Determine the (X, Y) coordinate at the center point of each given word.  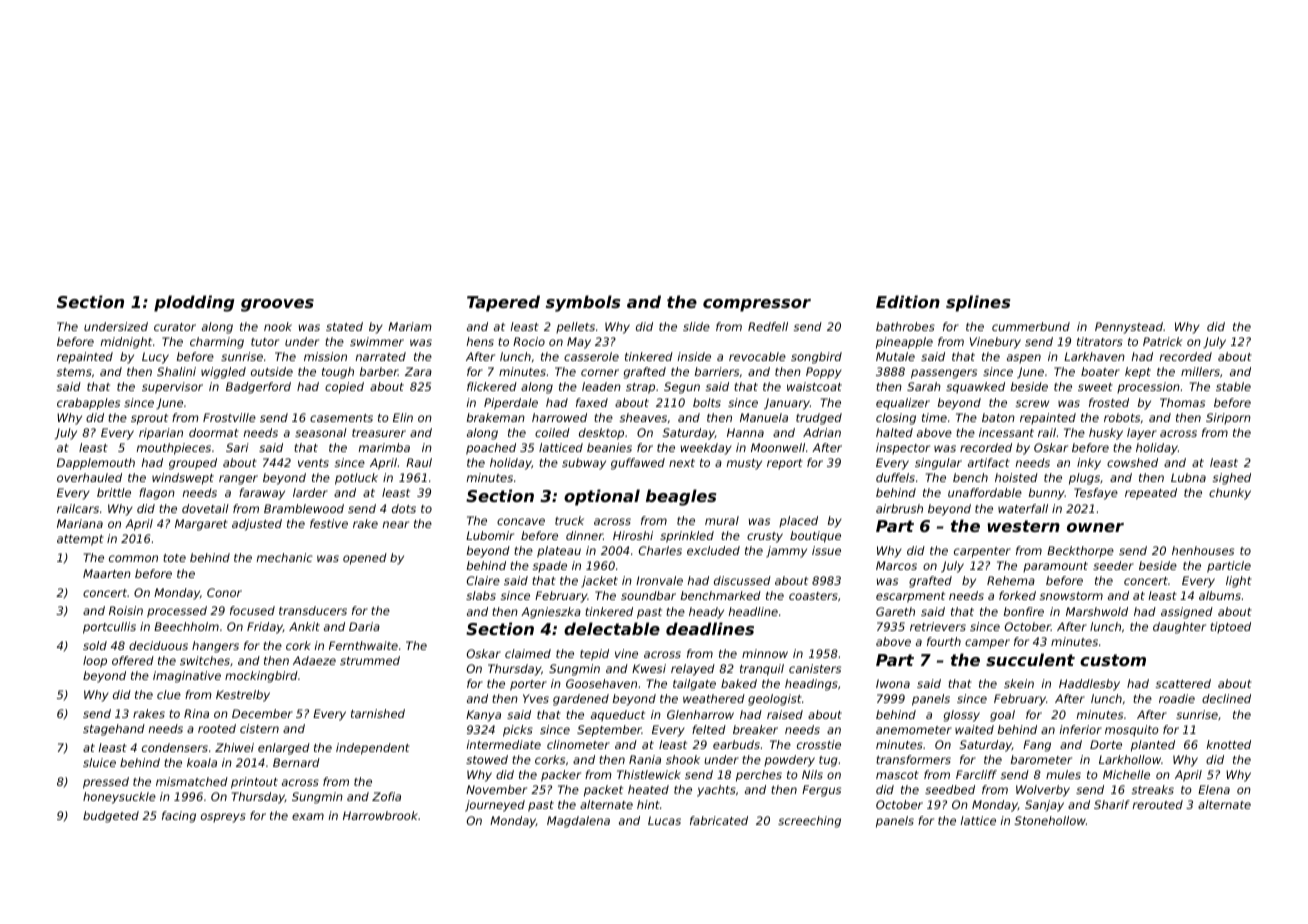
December (262, 713)
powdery (789, 761)
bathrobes (905, 326)
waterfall (1023, 508)
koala (202, 762)
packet (603, 791)
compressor (757, 305)
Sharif (1112, 804)
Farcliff (976, 774)
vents (313, 463)
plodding (194, 303)
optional (602, 497)
